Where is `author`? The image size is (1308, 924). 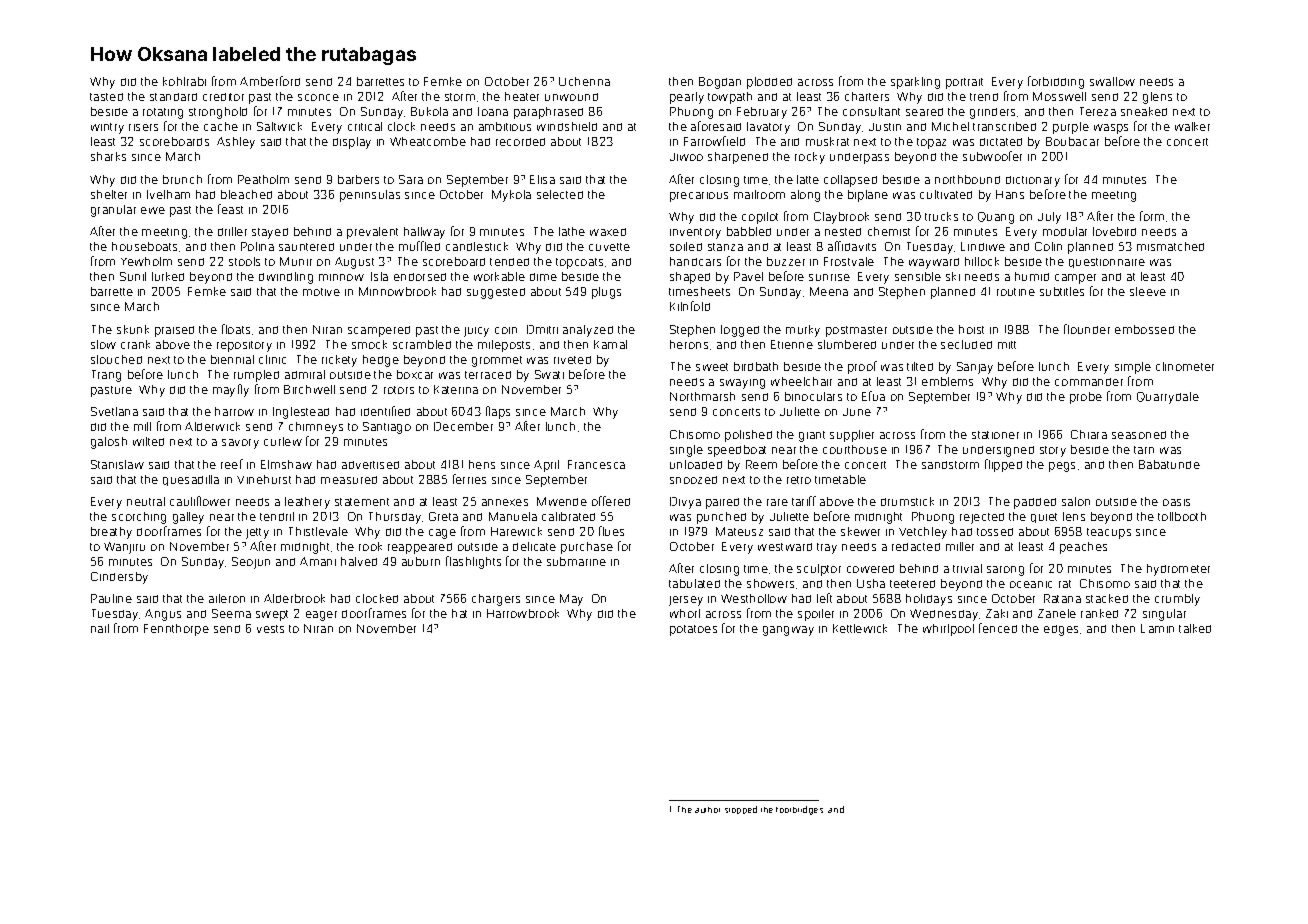
author is located at coordinates (707, 810).
